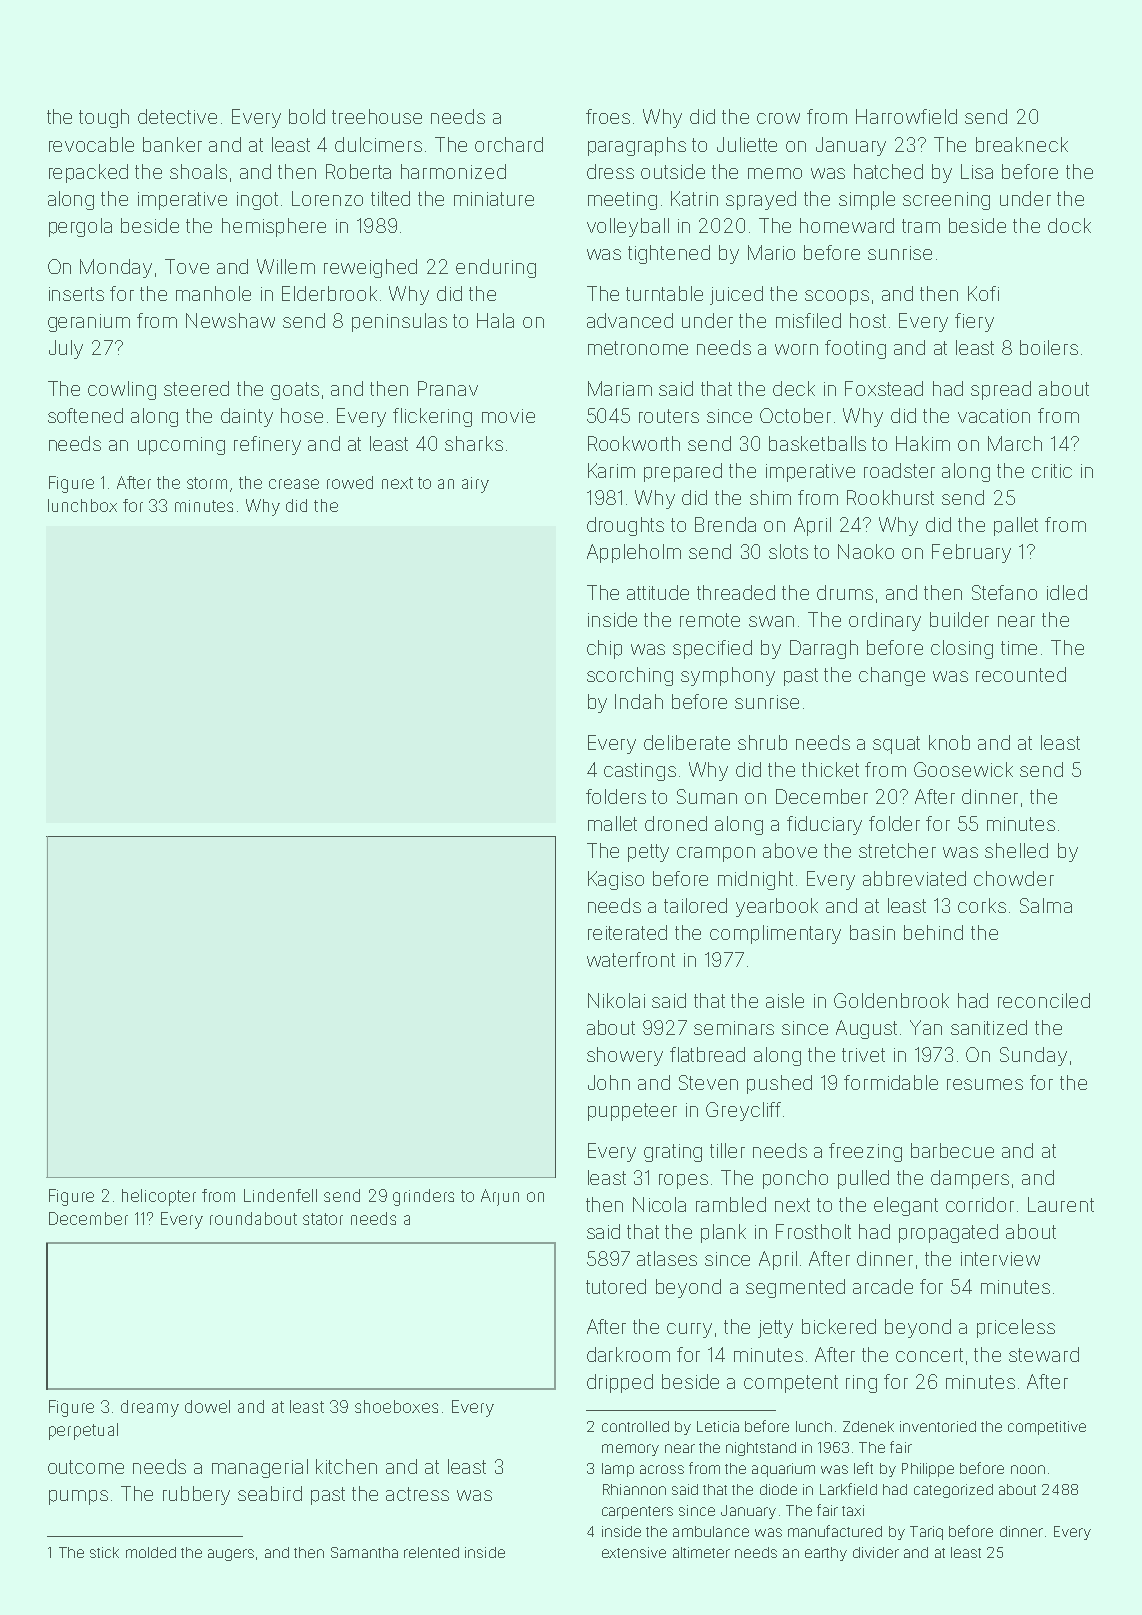  Describe the element at coordinates (634, 1552) in the image. I see `extensive` at that location.
